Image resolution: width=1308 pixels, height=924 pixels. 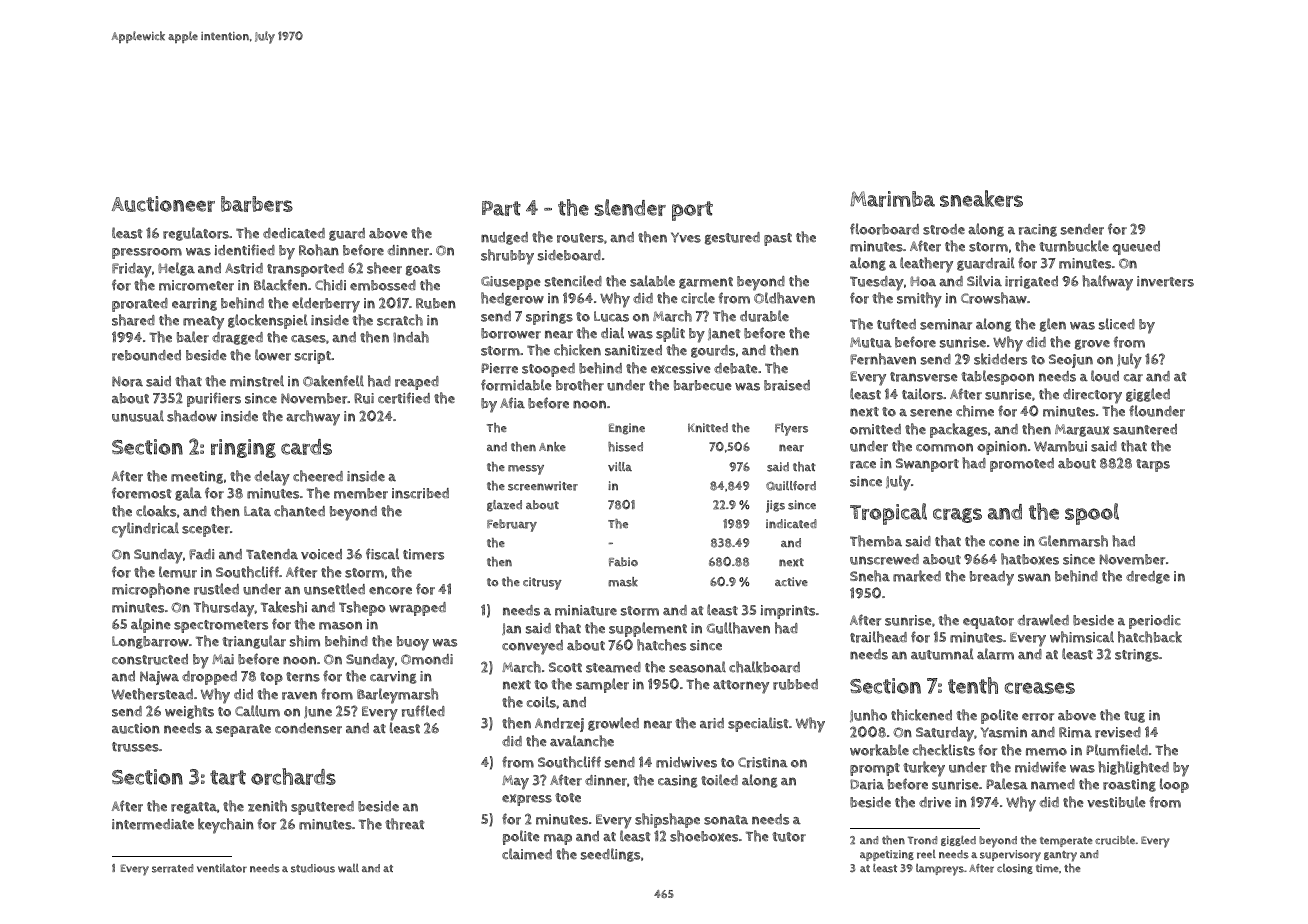 I want to click on slender, so click(x=630, y=207).
